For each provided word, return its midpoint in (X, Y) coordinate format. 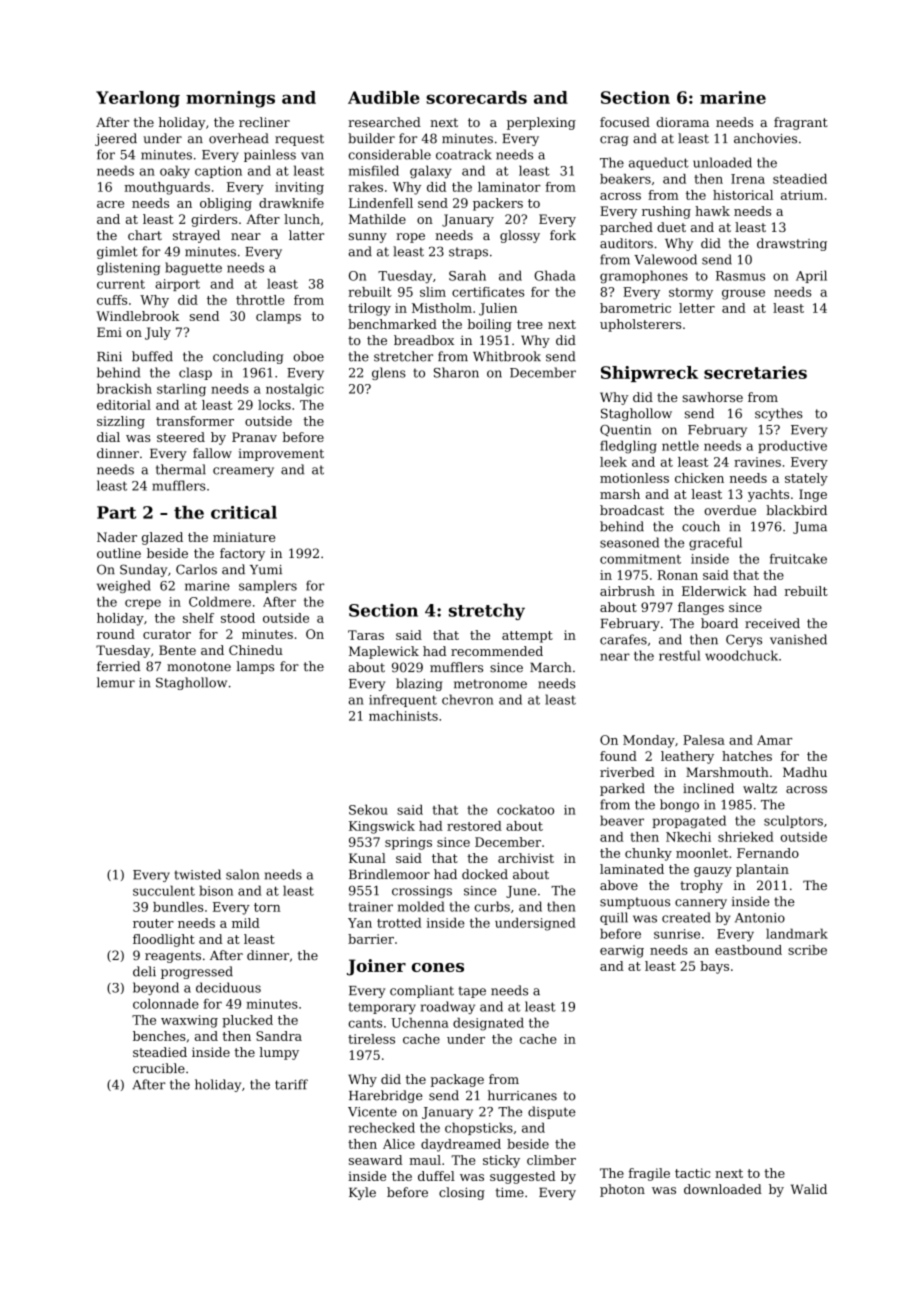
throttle (260, 300)
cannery (701, 904)
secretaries (755, 372)
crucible (159, 1068)
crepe (143, 604)
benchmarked (392, 324)
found (618, 756)
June (521, 892)
